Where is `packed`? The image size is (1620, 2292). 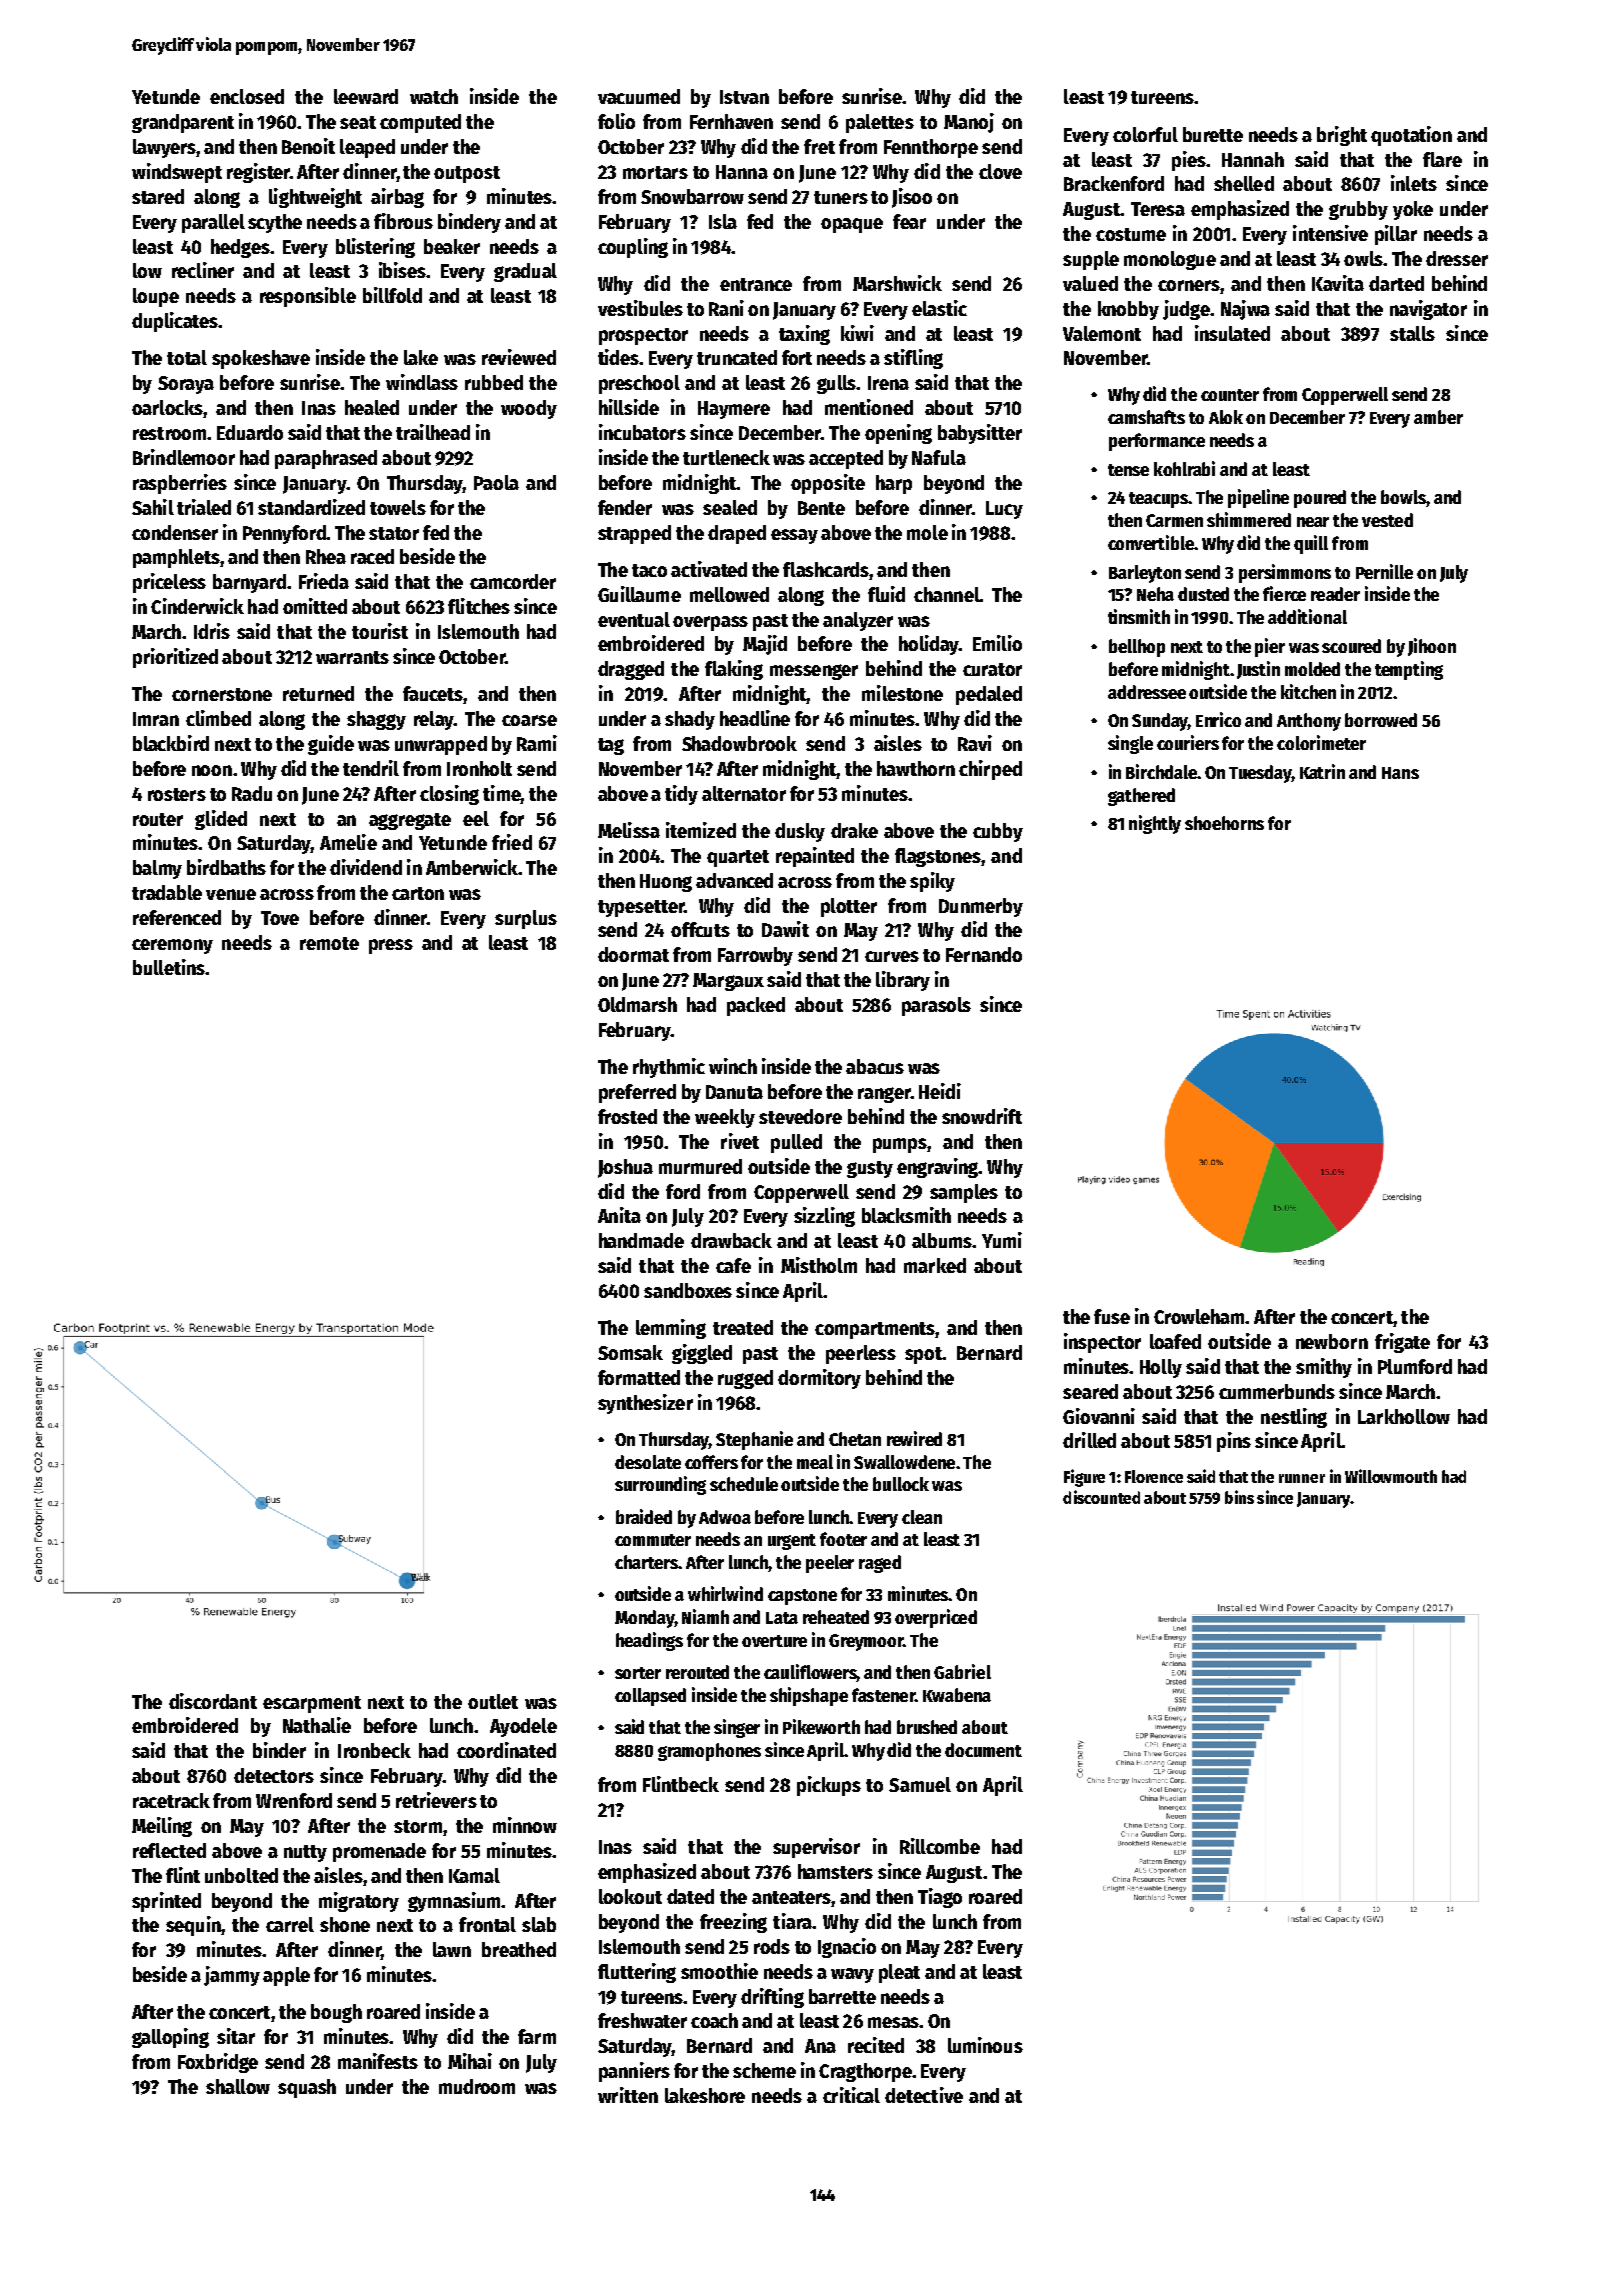
packed is located at coordinates (756, 1006).
